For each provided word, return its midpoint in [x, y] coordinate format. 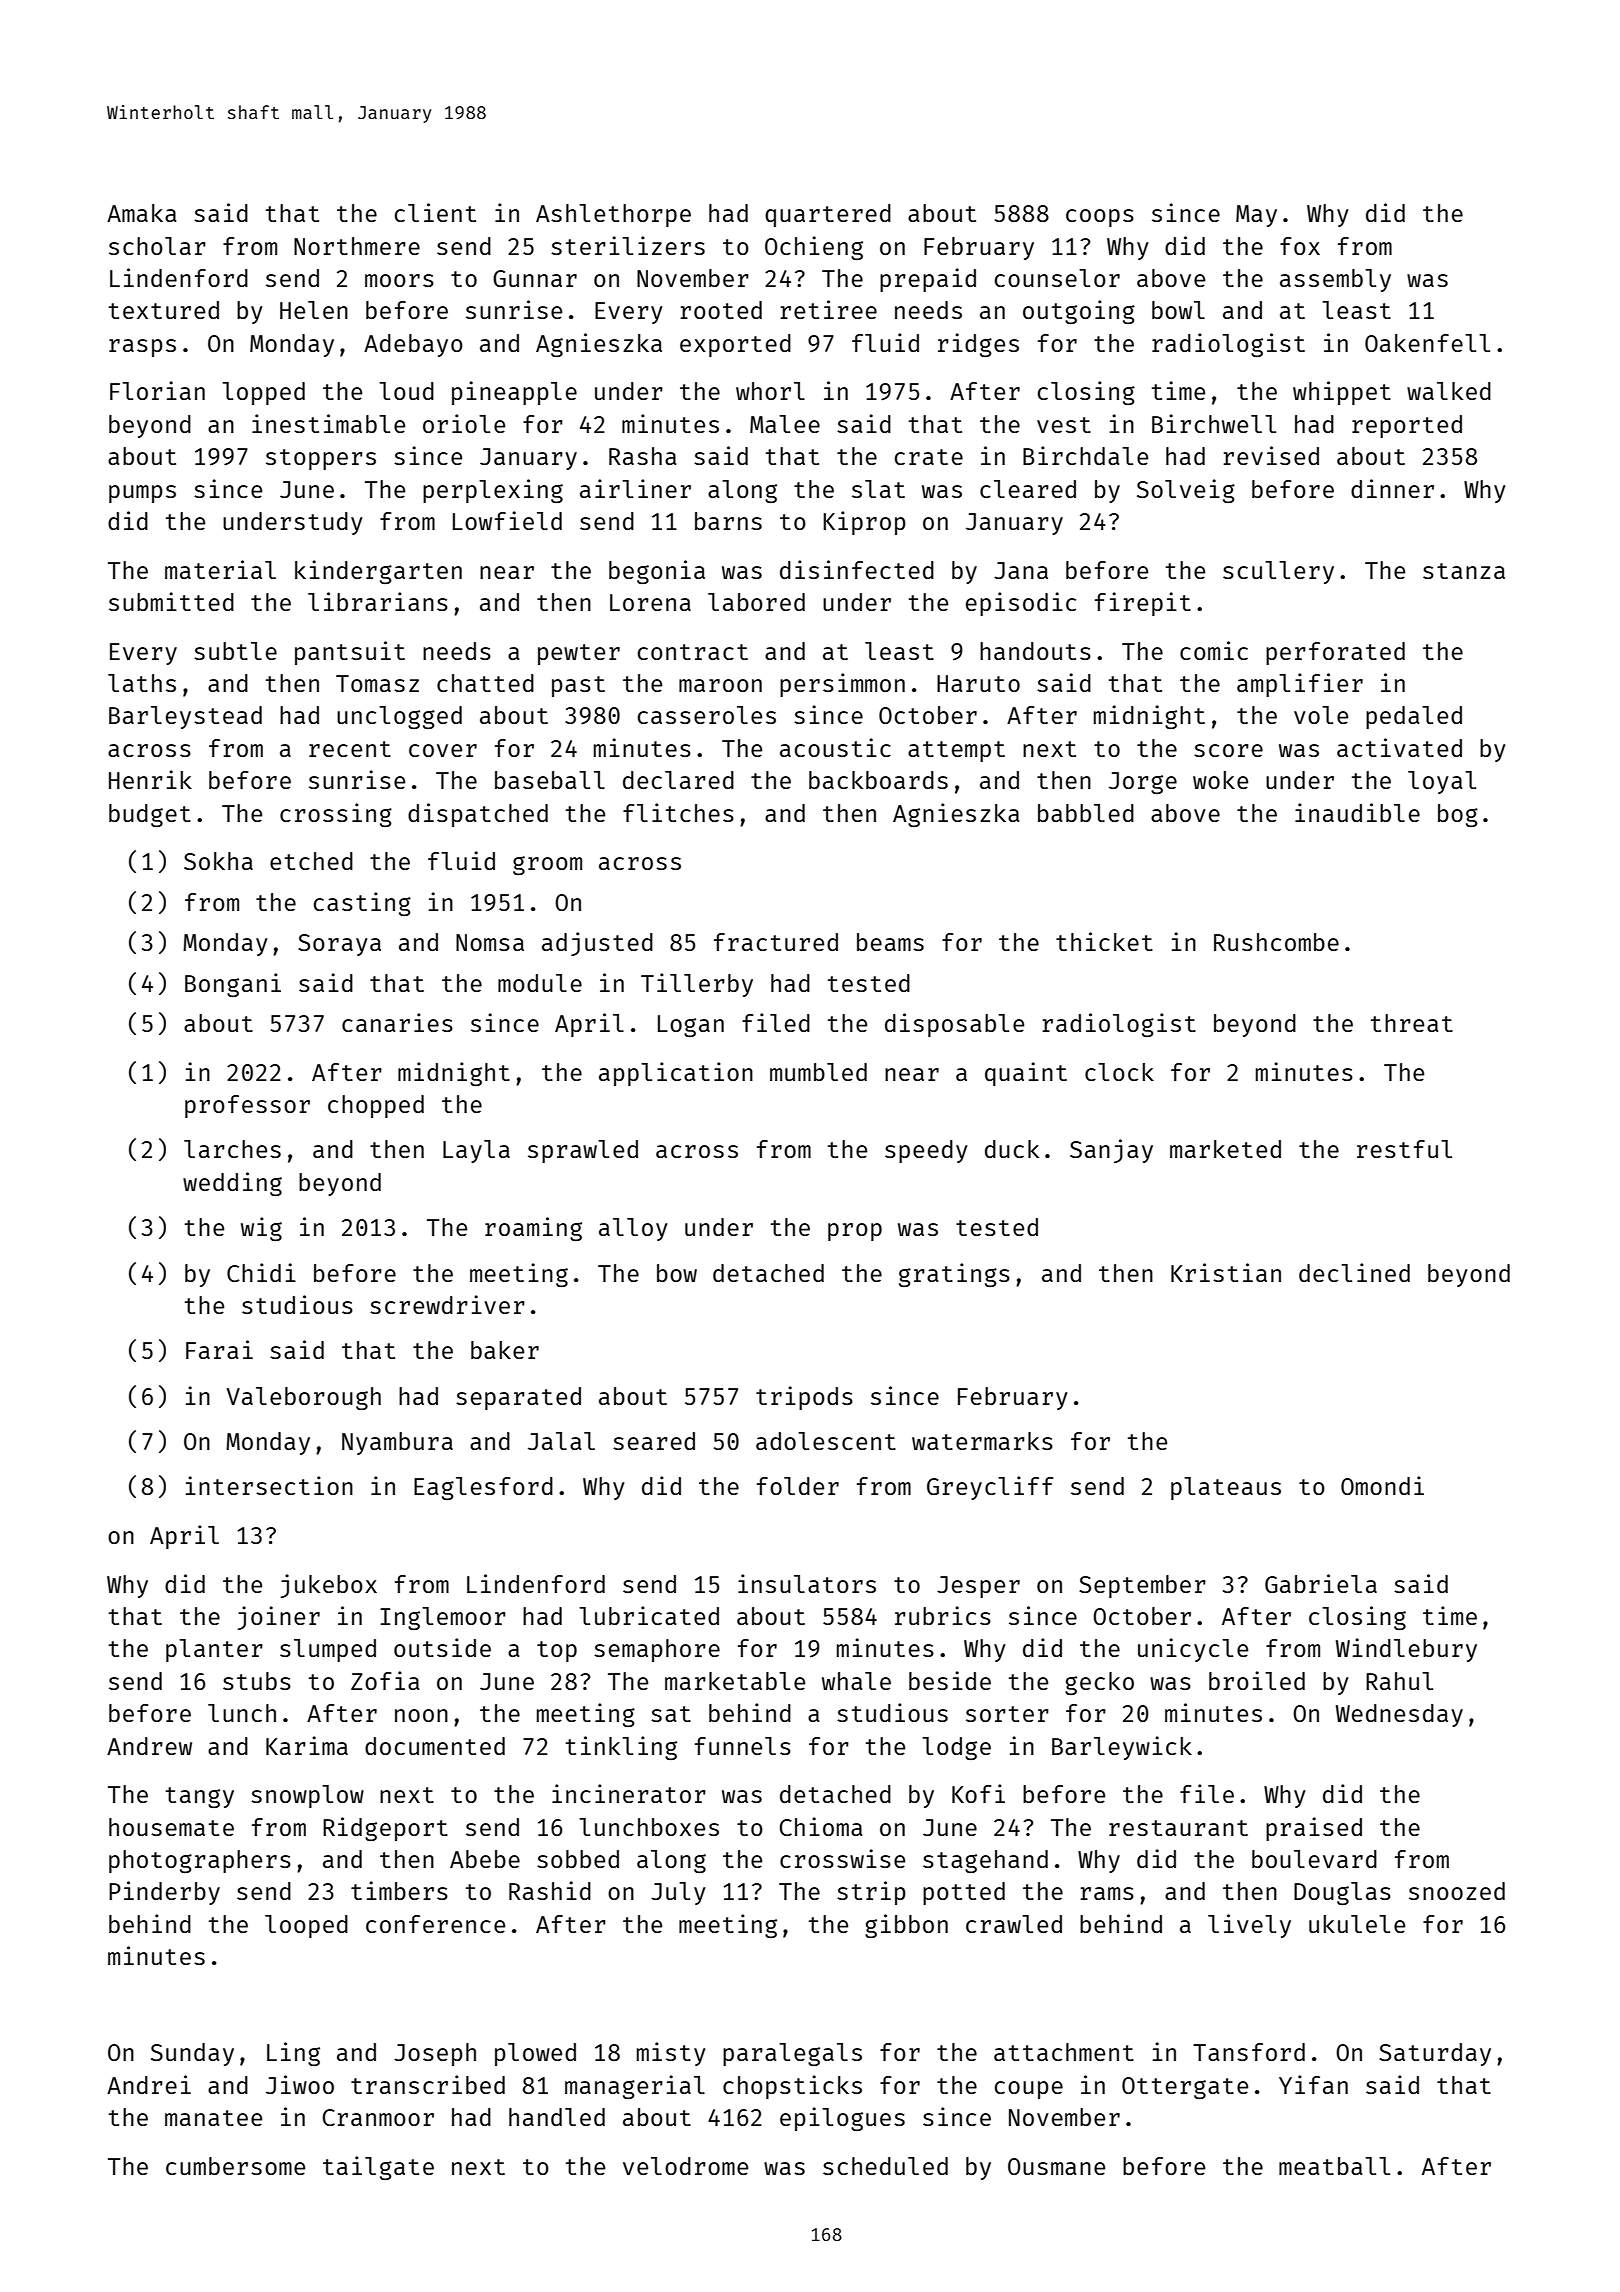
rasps [142, 348]
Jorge [1143, 783]
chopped [376, 1106]
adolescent [826, 1441]
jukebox [328, 1586]
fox [1300, 246]
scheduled [885, 2166]
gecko [1099, 1683]
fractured [776, 942]
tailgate [378, 2168]
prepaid [928, 280]
